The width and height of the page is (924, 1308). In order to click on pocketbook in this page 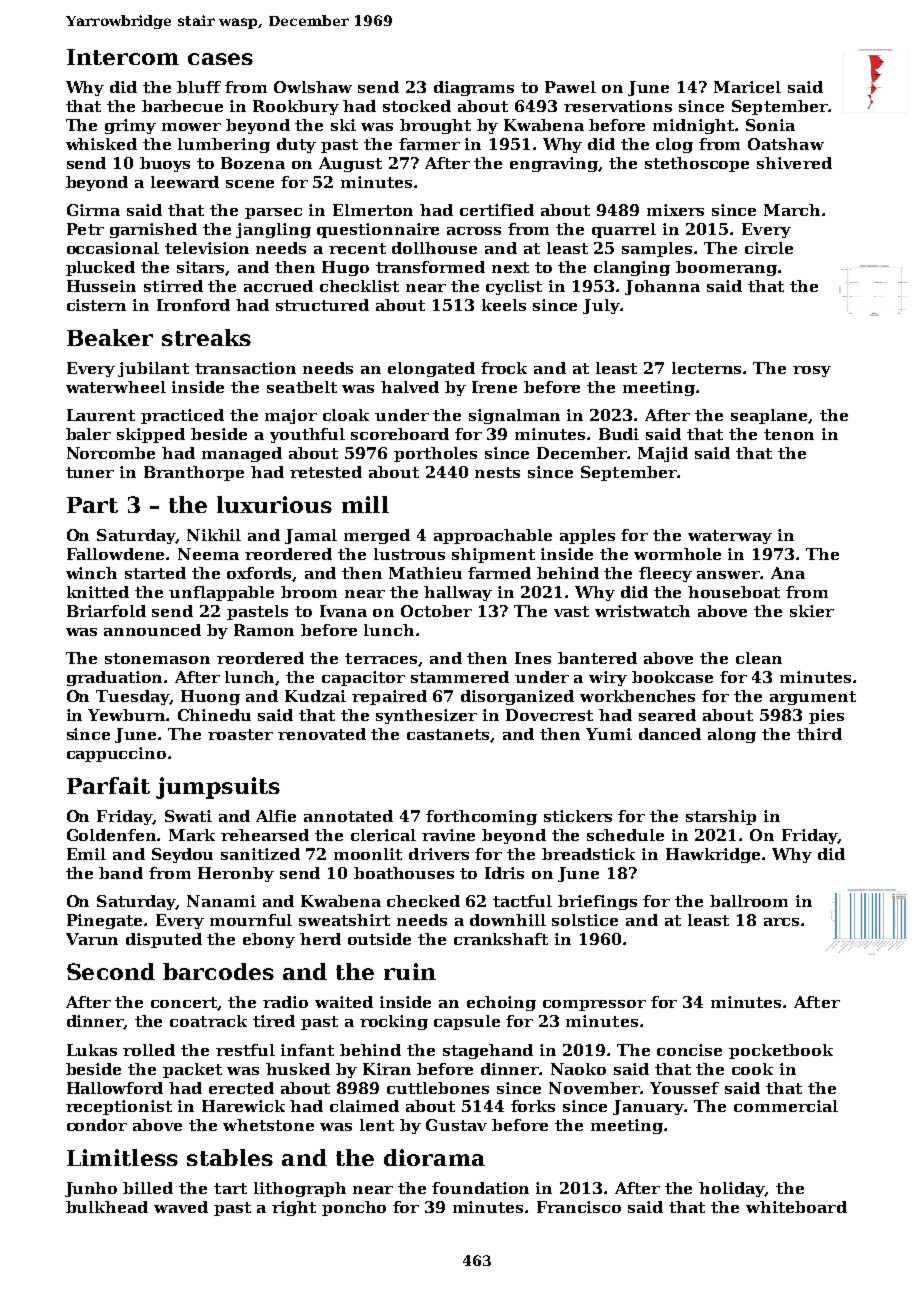, I will do `click(781, 1051)`.
